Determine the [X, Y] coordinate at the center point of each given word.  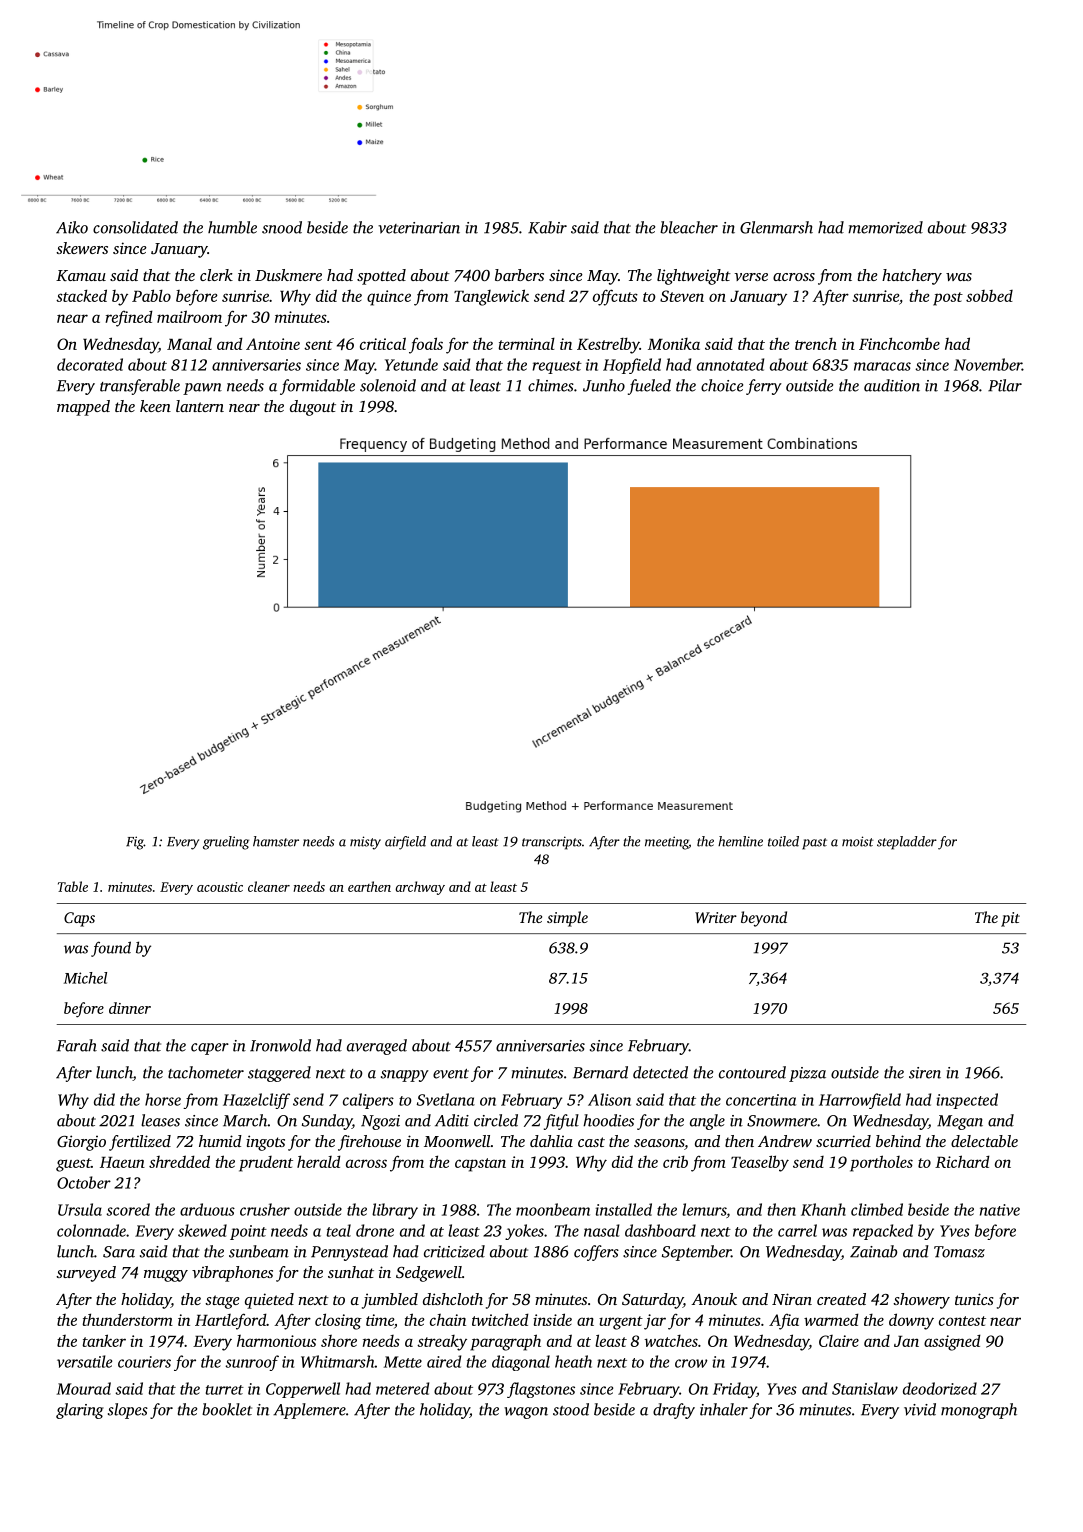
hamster [276, 841]
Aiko [72, 227]
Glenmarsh [776, 227]
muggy [166, 1276]
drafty [674, 1411]
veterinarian [419, 228]
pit [1010, 919]
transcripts [552, 843]
